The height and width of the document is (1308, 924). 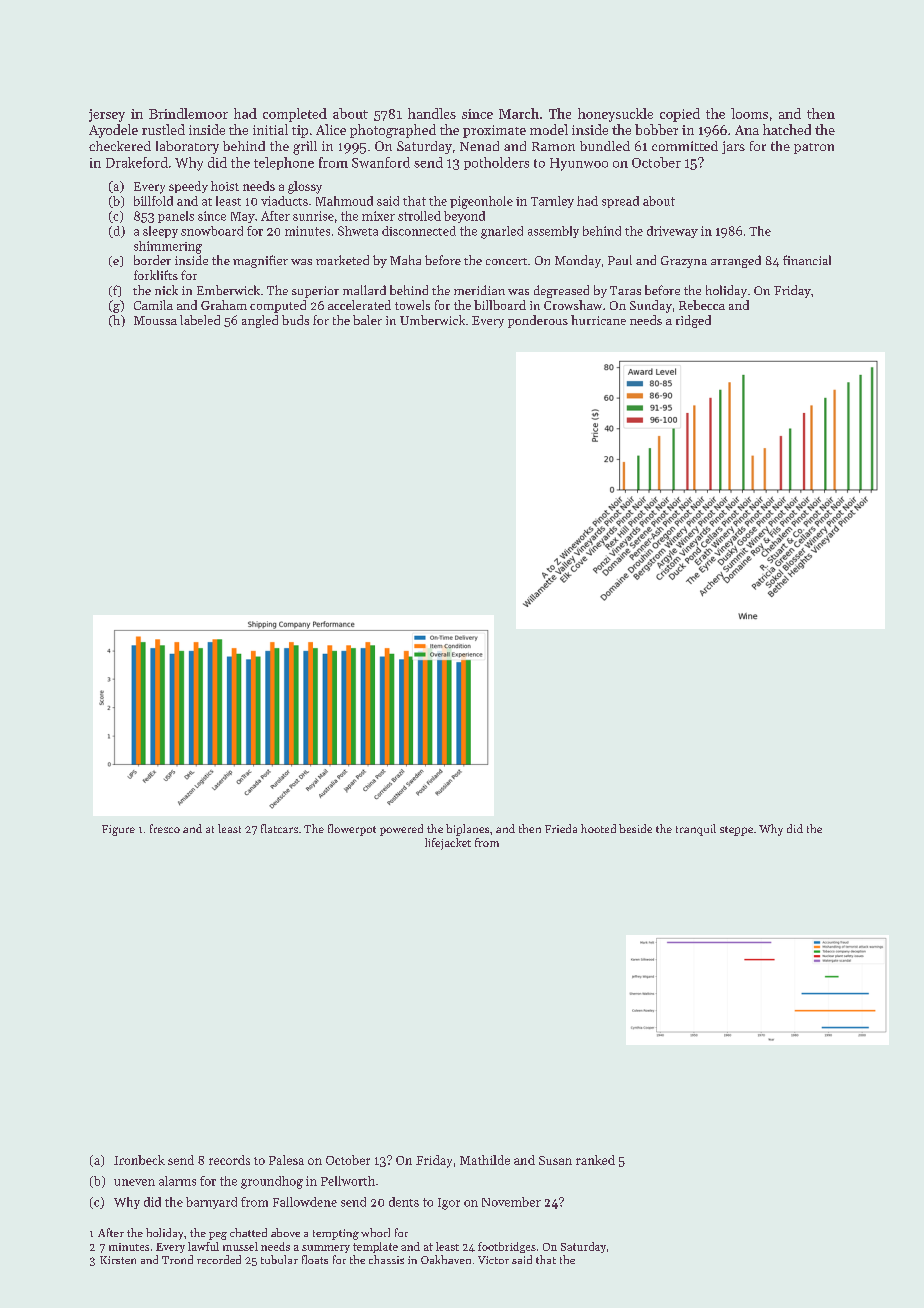 I want to click on border, so click(x=152, y=260).
